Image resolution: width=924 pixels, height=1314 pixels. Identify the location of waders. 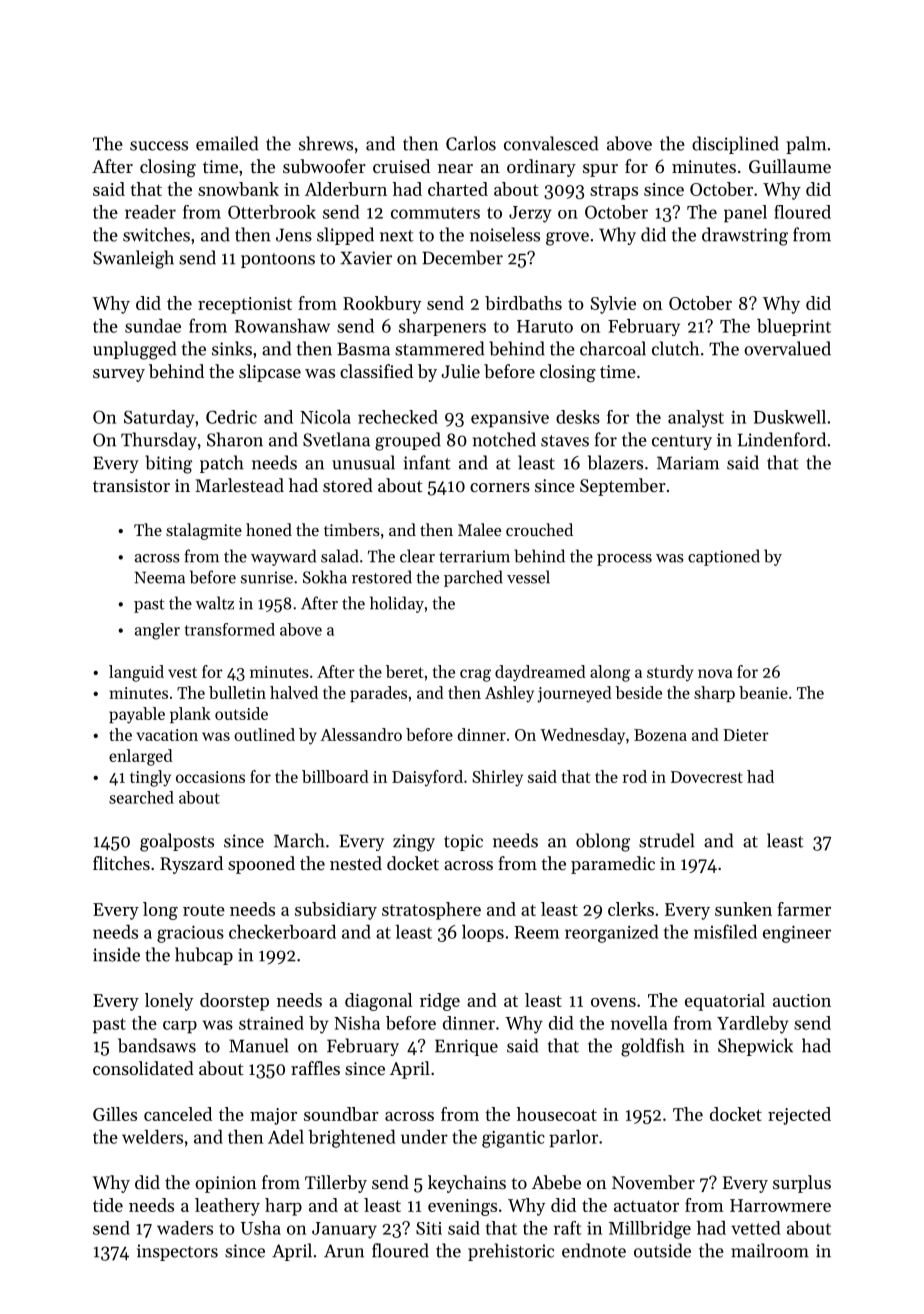
(185, 1228).
